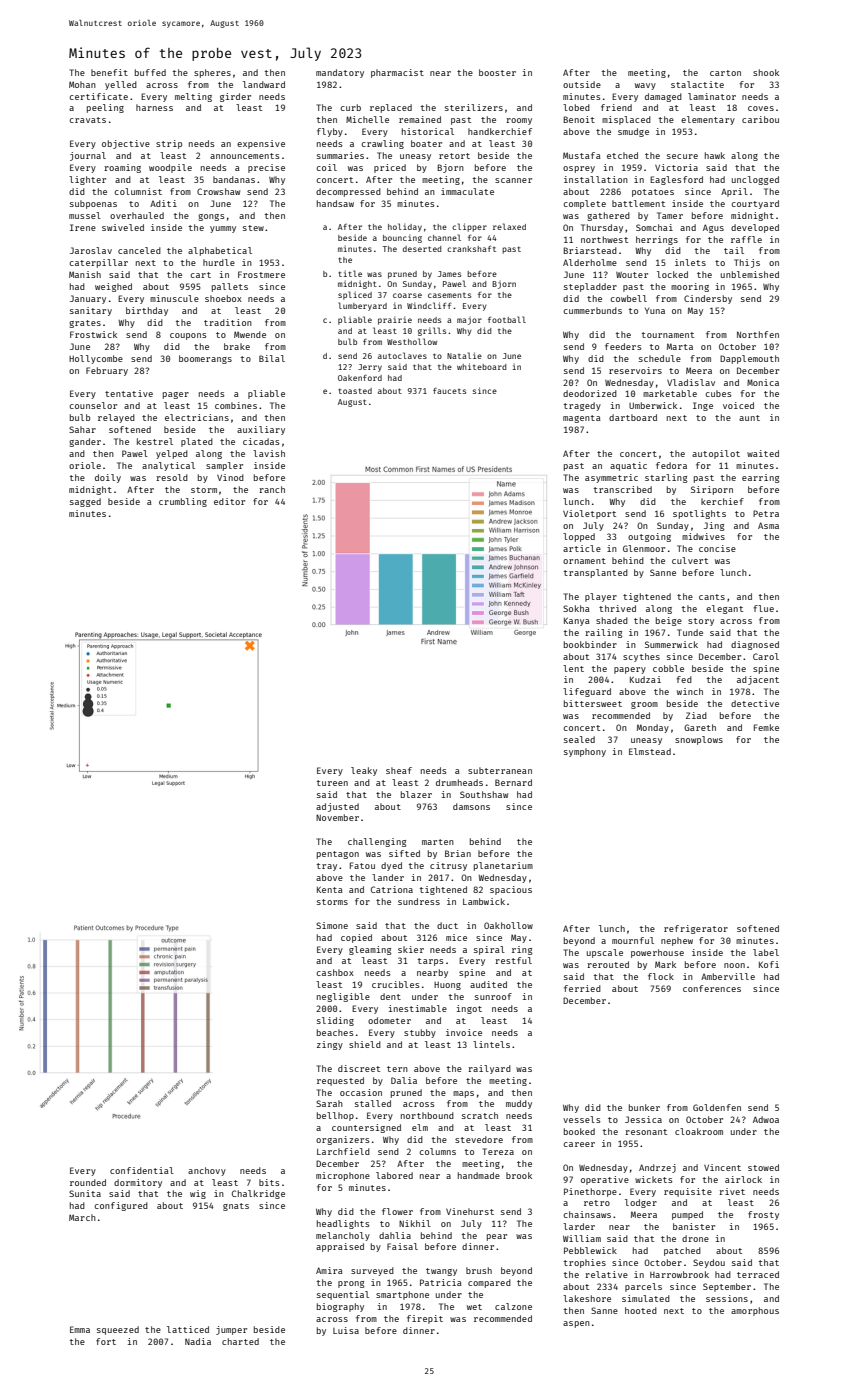  What do you see at coordinates (231, 1330) in the page?
I see `jumper` at bounding box center [231, 1330].
